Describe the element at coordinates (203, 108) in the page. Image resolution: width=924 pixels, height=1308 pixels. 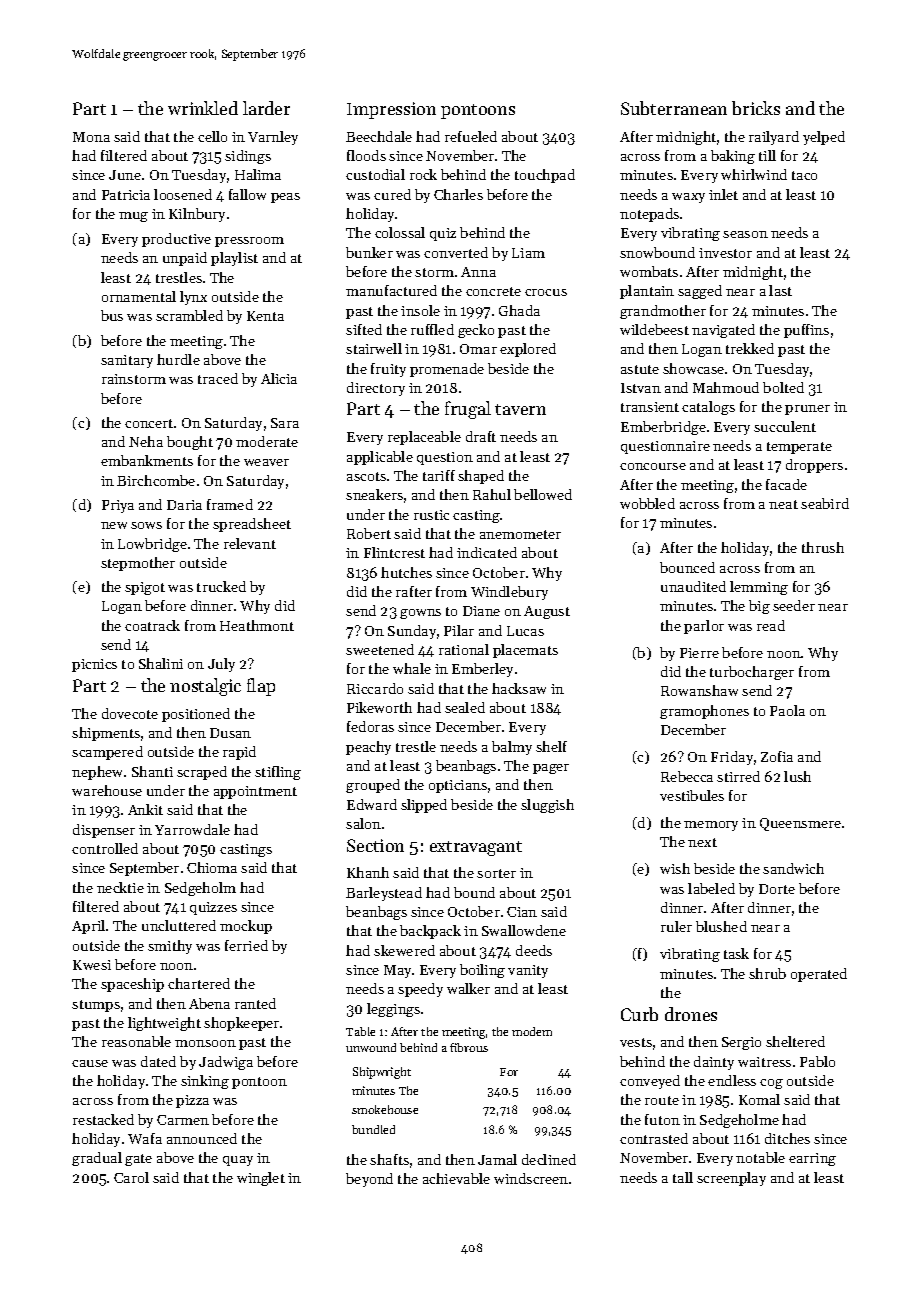
I see `wrinkled` at that location.
